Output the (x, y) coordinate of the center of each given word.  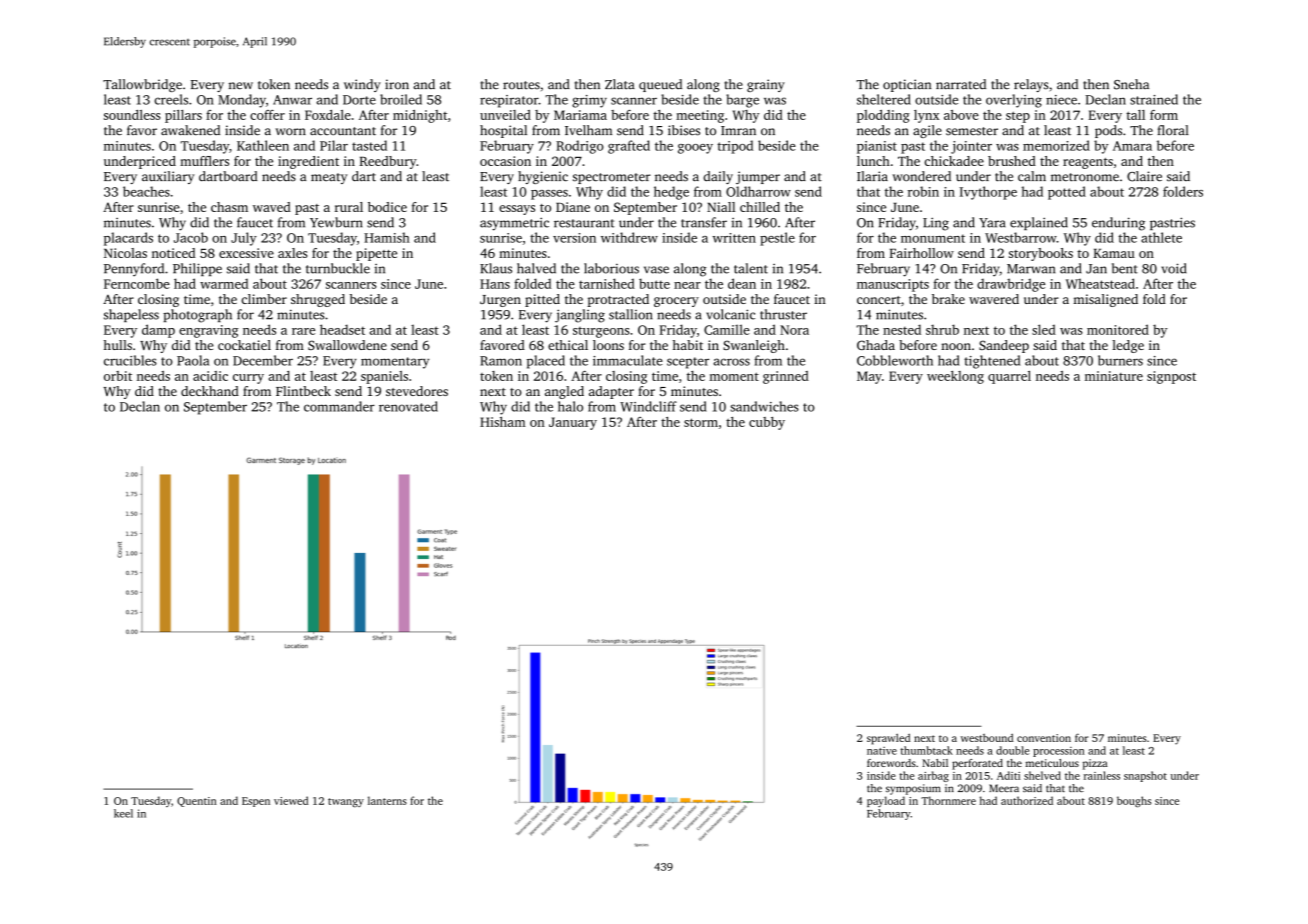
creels (171, 99)
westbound (987, 738)
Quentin (197, 802)
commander (339, 406)
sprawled (888, 739)
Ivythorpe (988, 193)
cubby (767, 423)
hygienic (543, 177)
